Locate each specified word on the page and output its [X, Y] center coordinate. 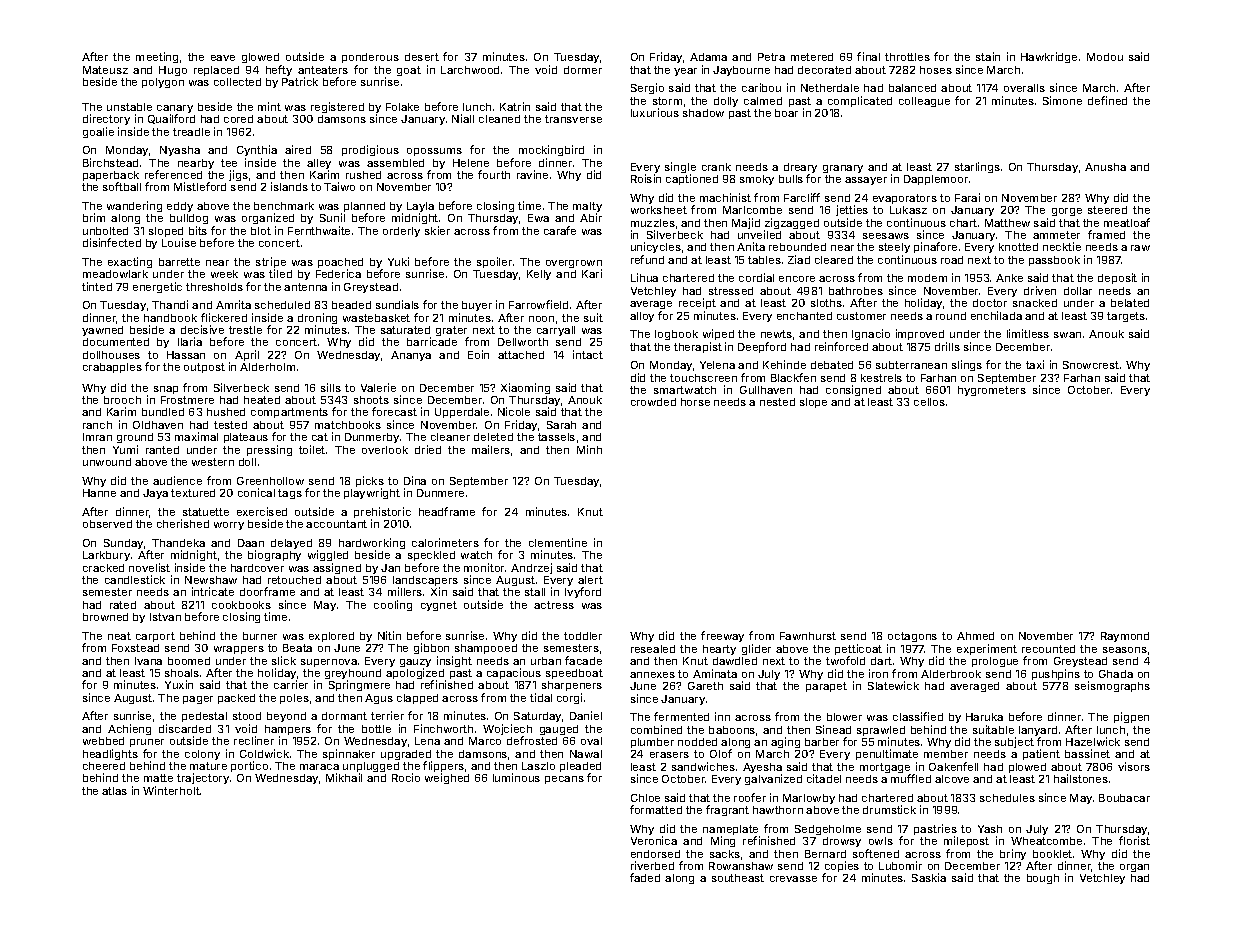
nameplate [730, 830]
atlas [114, 791]
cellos [929, 402]
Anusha [1105, 167]
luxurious [655, 112]
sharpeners [572, 686]
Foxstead [135, 648]
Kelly [539, 275]
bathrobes [856, 291]
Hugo [173, 71]
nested [777, 402]
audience [177, 480]
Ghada [1116, 674]
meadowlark [115, 274]
